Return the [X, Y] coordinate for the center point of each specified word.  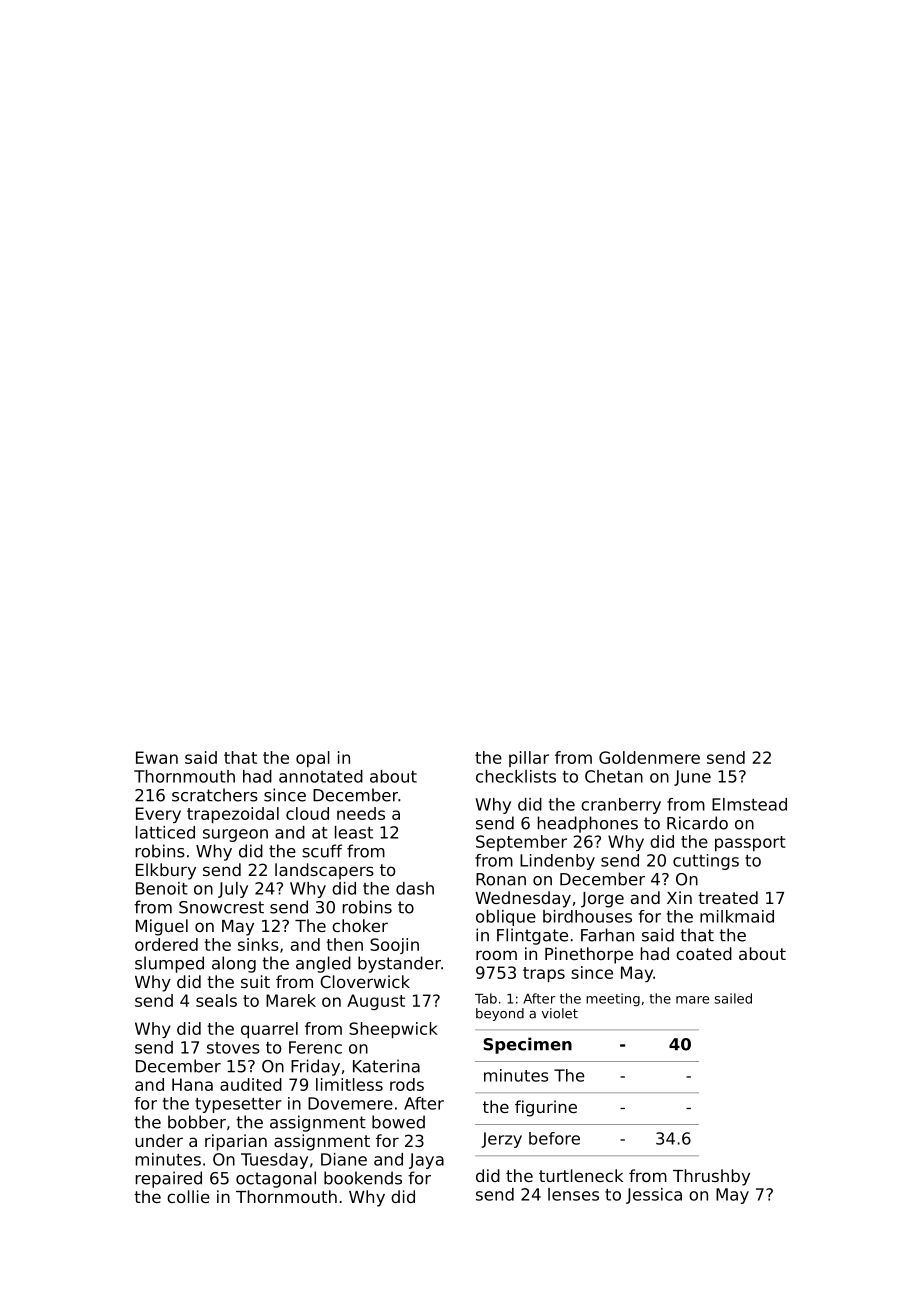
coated [704, 953]
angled [323, 964]
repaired [169, 1179]
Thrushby [711, 1177]
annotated [321, 776]
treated [728, 897]
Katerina [386, 1066]
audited [251, 1084]
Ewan [157, 757]
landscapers [324, 871]
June [692, 778]
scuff [322, 851]
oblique [506, 918]
